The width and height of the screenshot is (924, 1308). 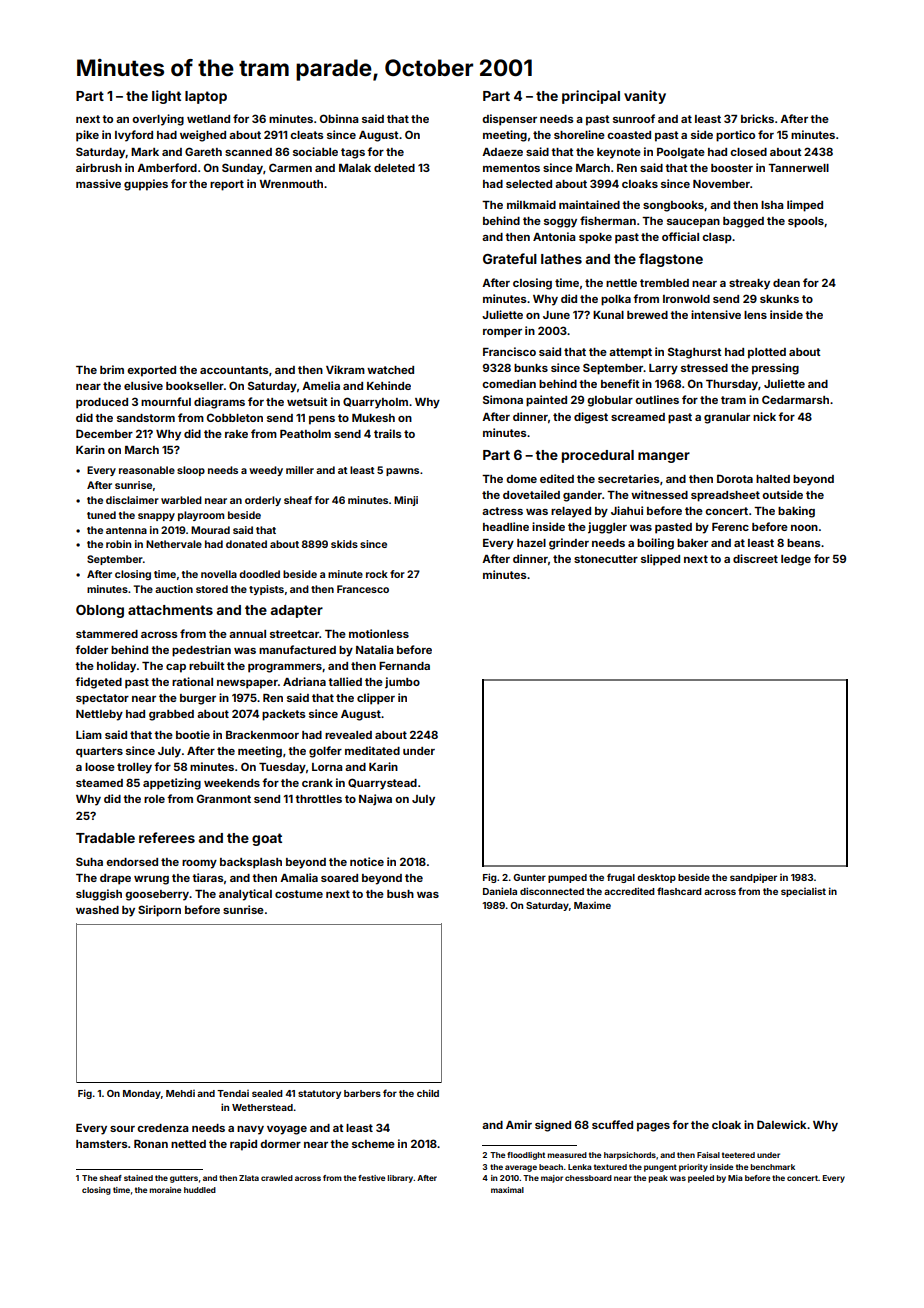 I want to click on maximal, so click(x=507, y=1190).
